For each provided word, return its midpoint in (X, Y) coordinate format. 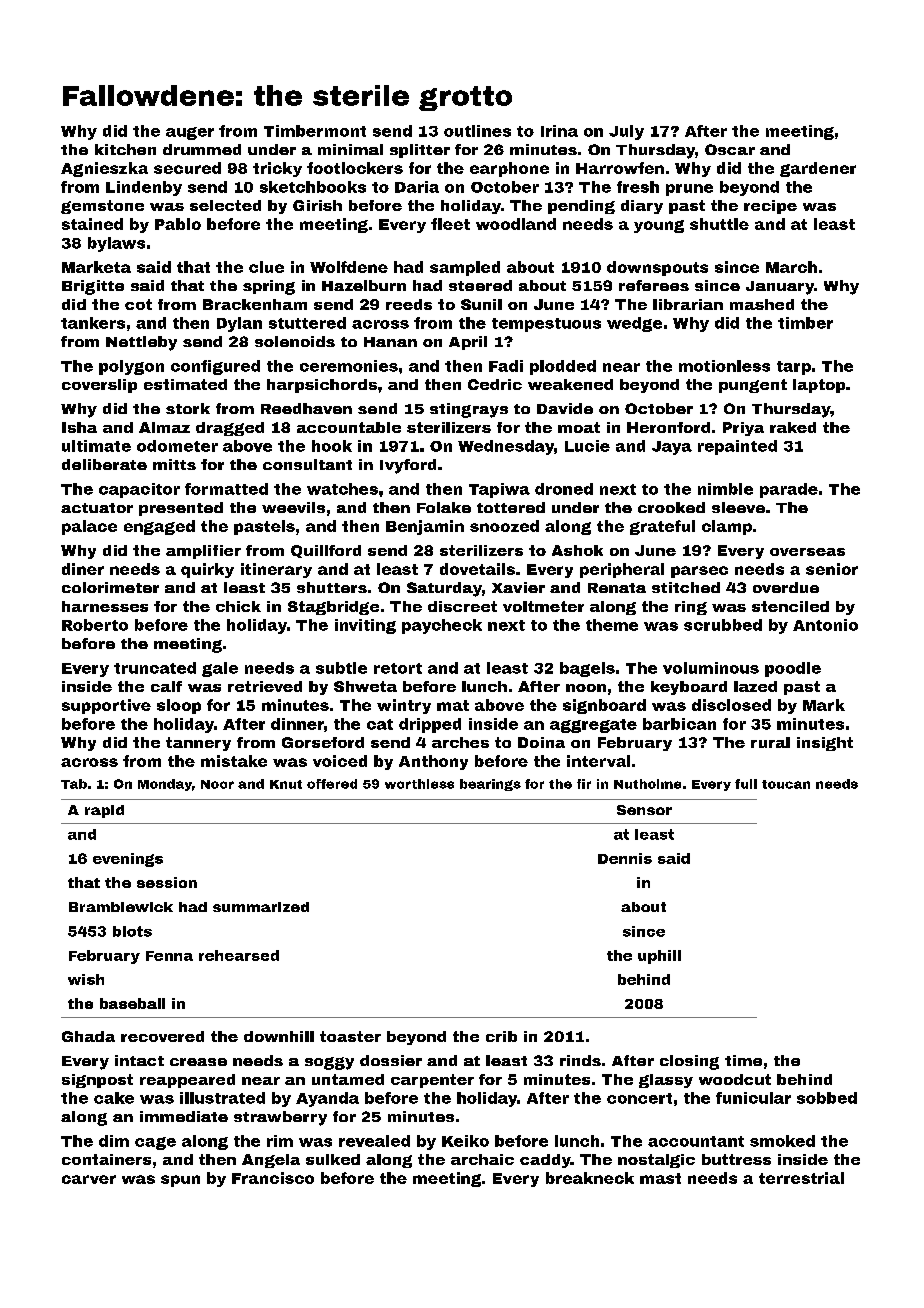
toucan (786, 784)
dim (114, 1141)
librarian (688, 304)
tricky (277, 169)
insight (825, 744)
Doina (541, 742)
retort (398, 668)
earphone (509, 169)
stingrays (469, 410)
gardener (818, 169)
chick (238, 606)
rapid (104, 811)
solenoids (295, 341)
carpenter (432, 1081)
